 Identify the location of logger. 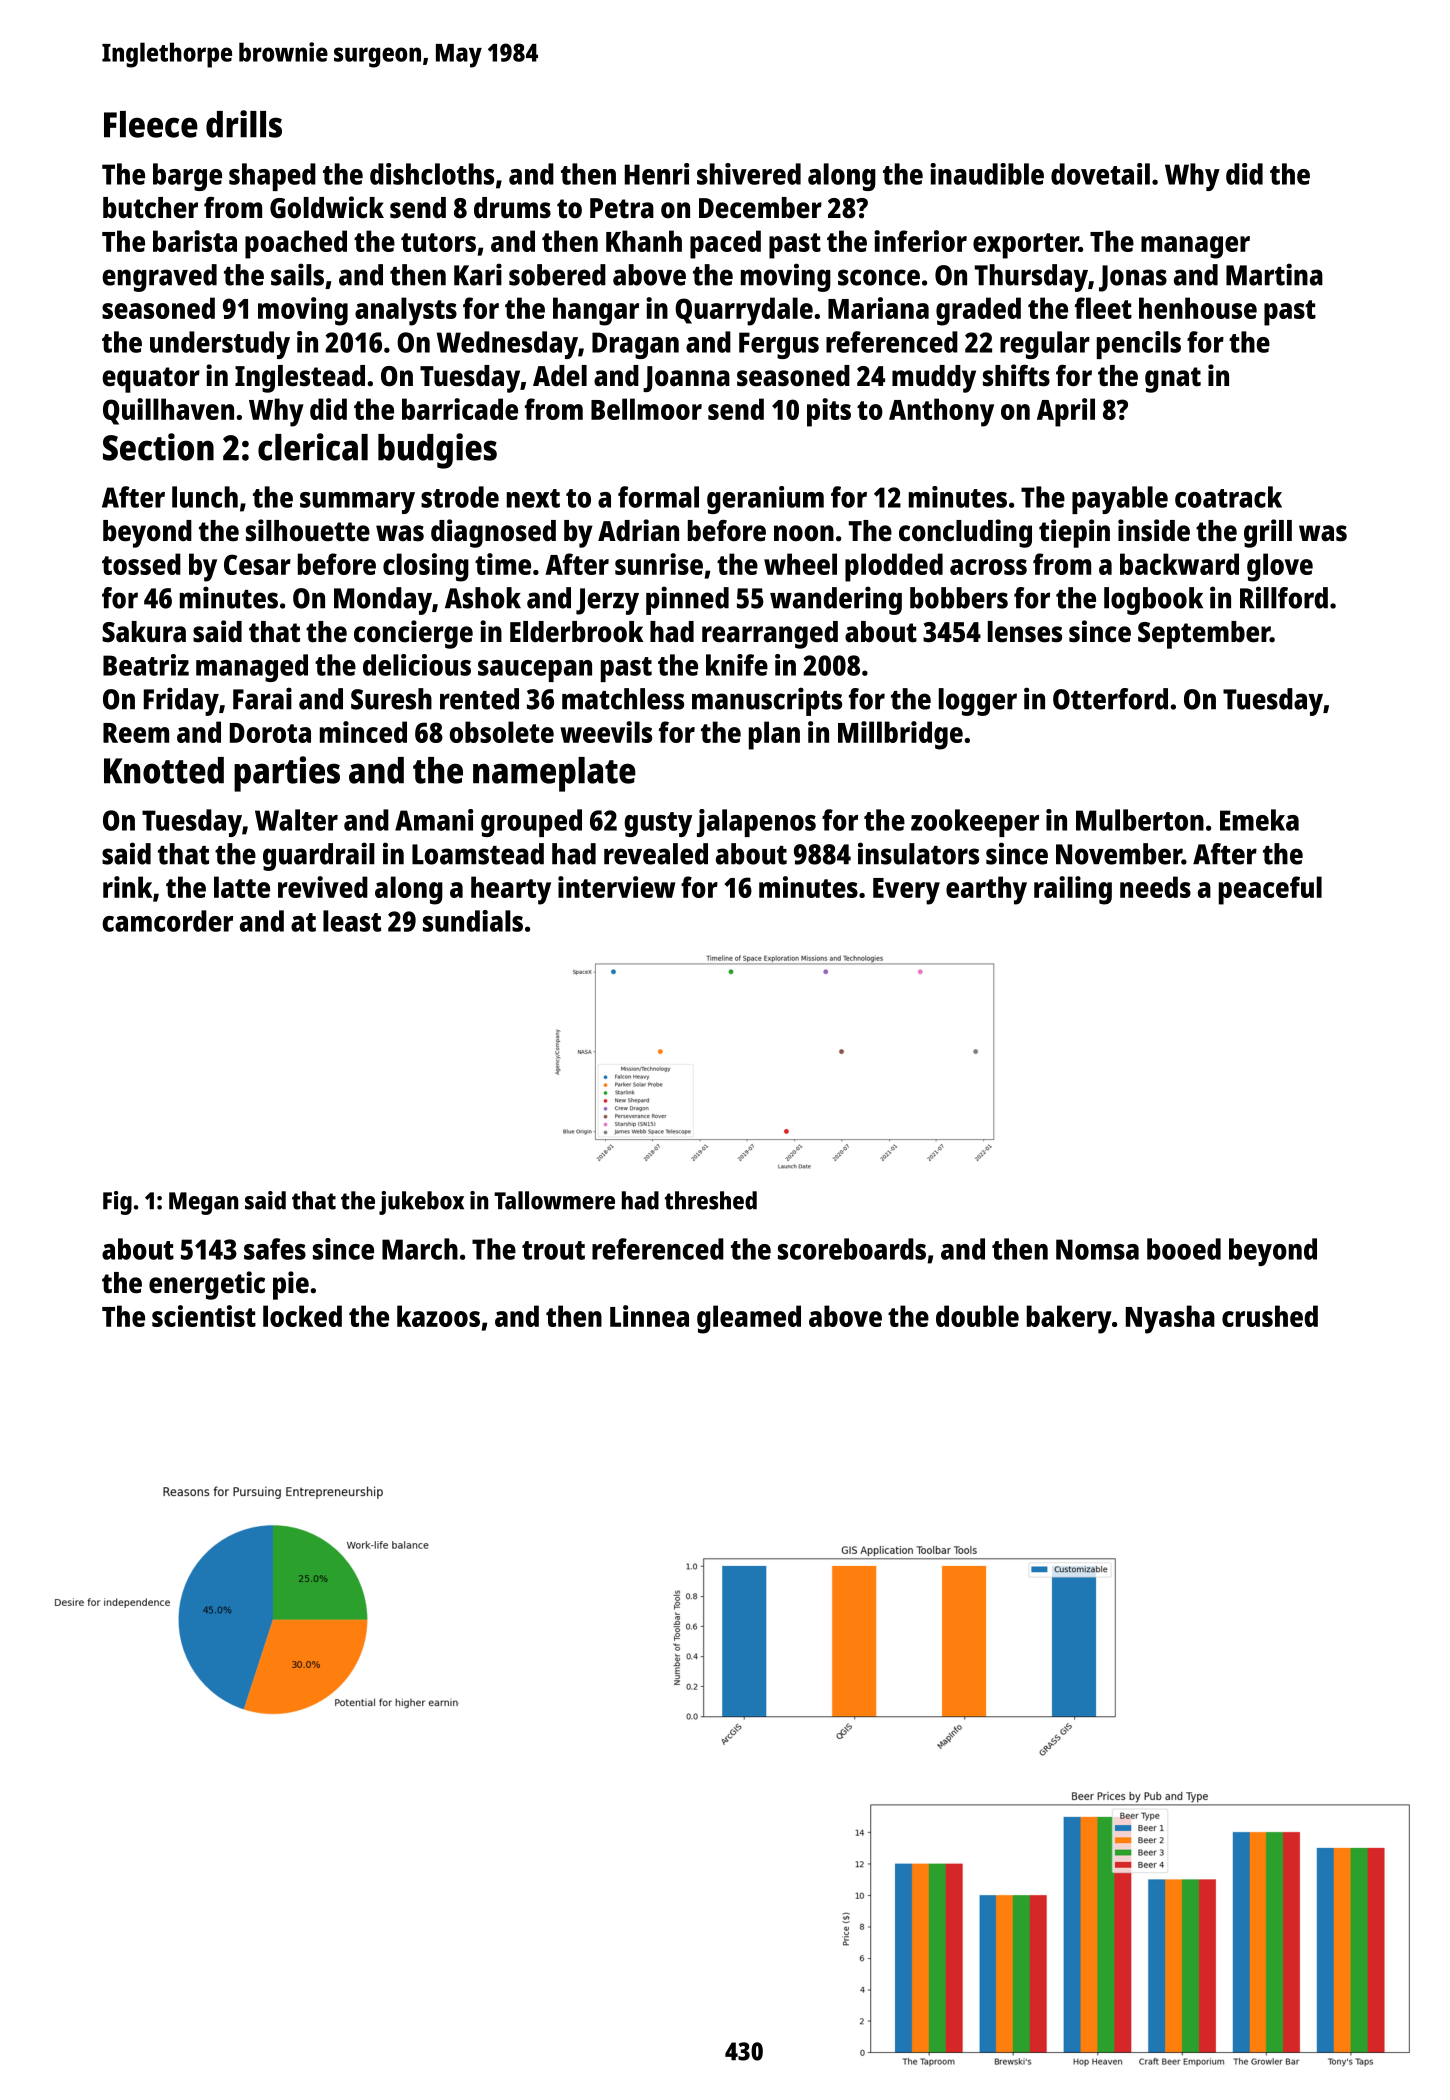
(978, 702).
